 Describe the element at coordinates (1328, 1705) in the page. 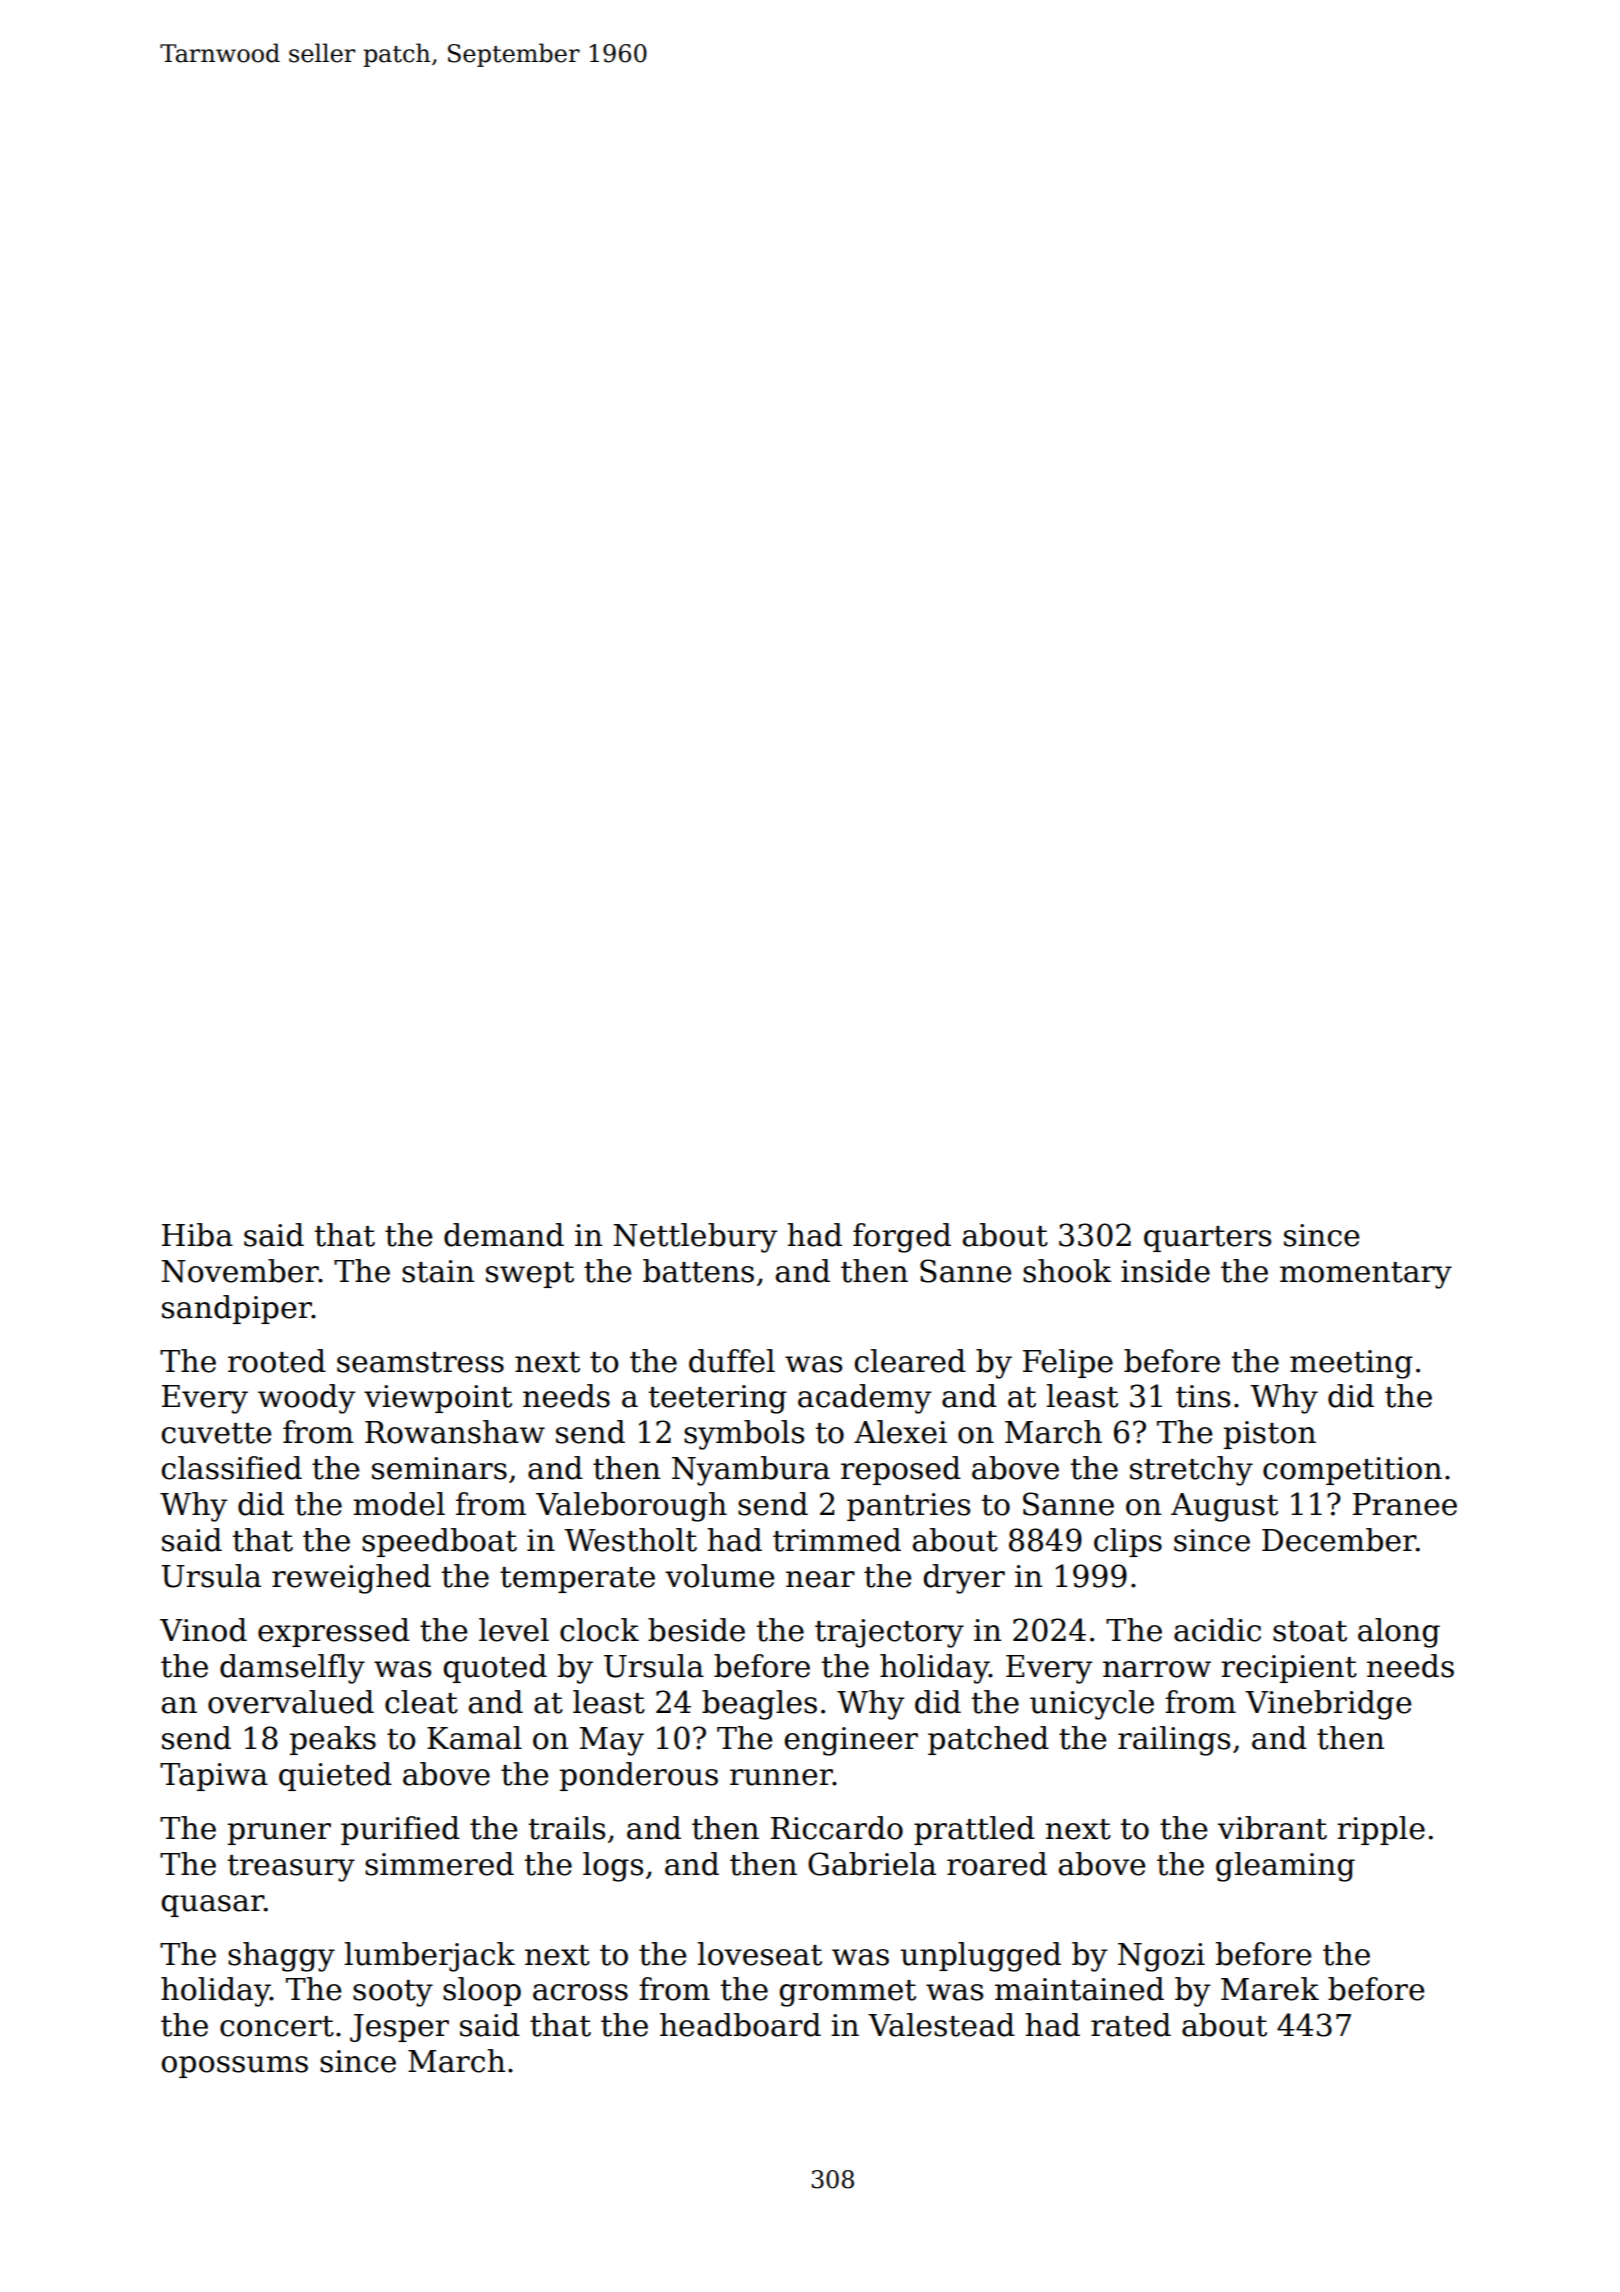

I see `Vinebridge` at that location.
